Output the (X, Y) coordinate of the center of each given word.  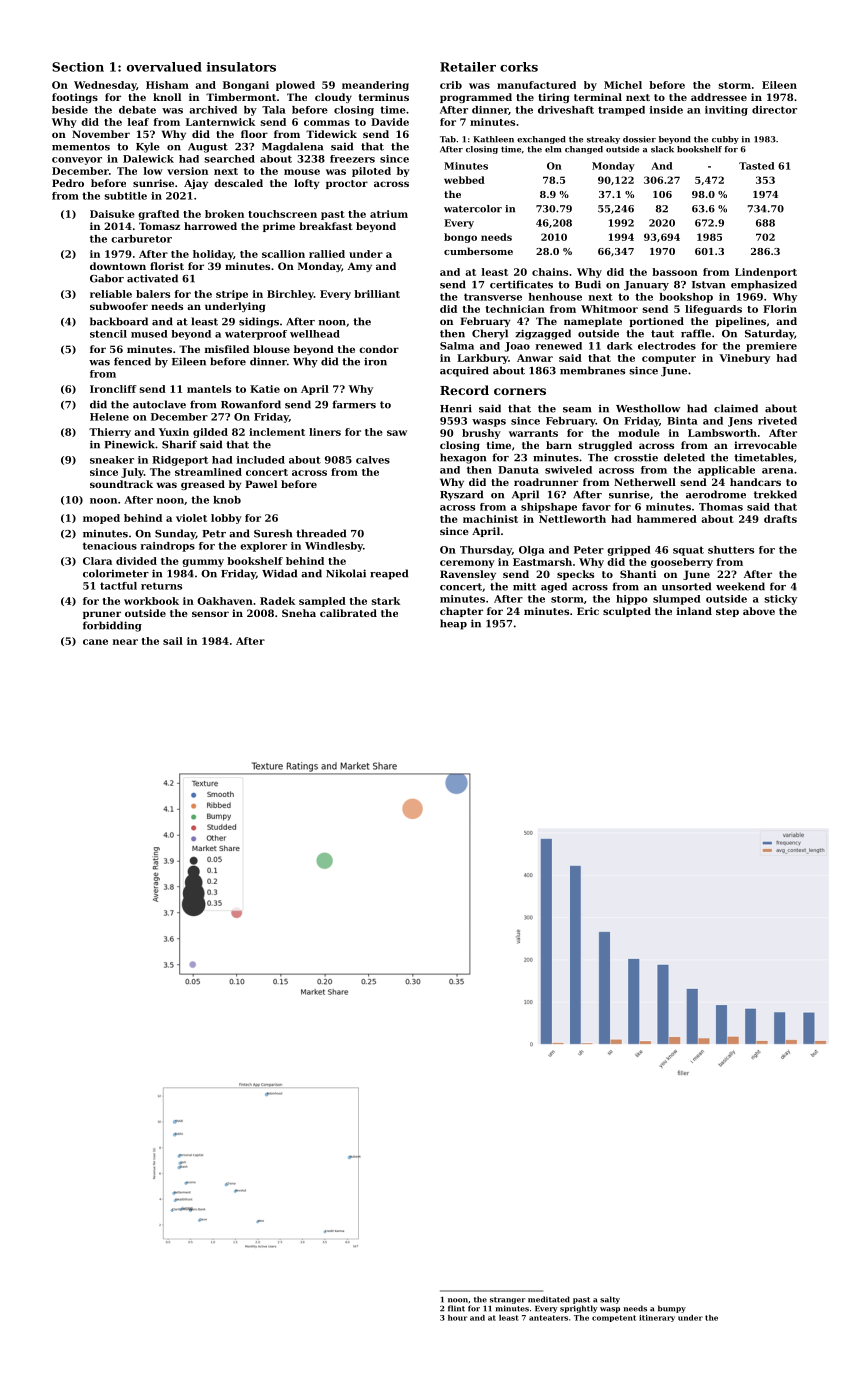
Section (78, 67)
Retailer (468, 67)
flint (456, 1308)
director (774, 110)
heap (453, 624)
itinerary (657, 1318)
